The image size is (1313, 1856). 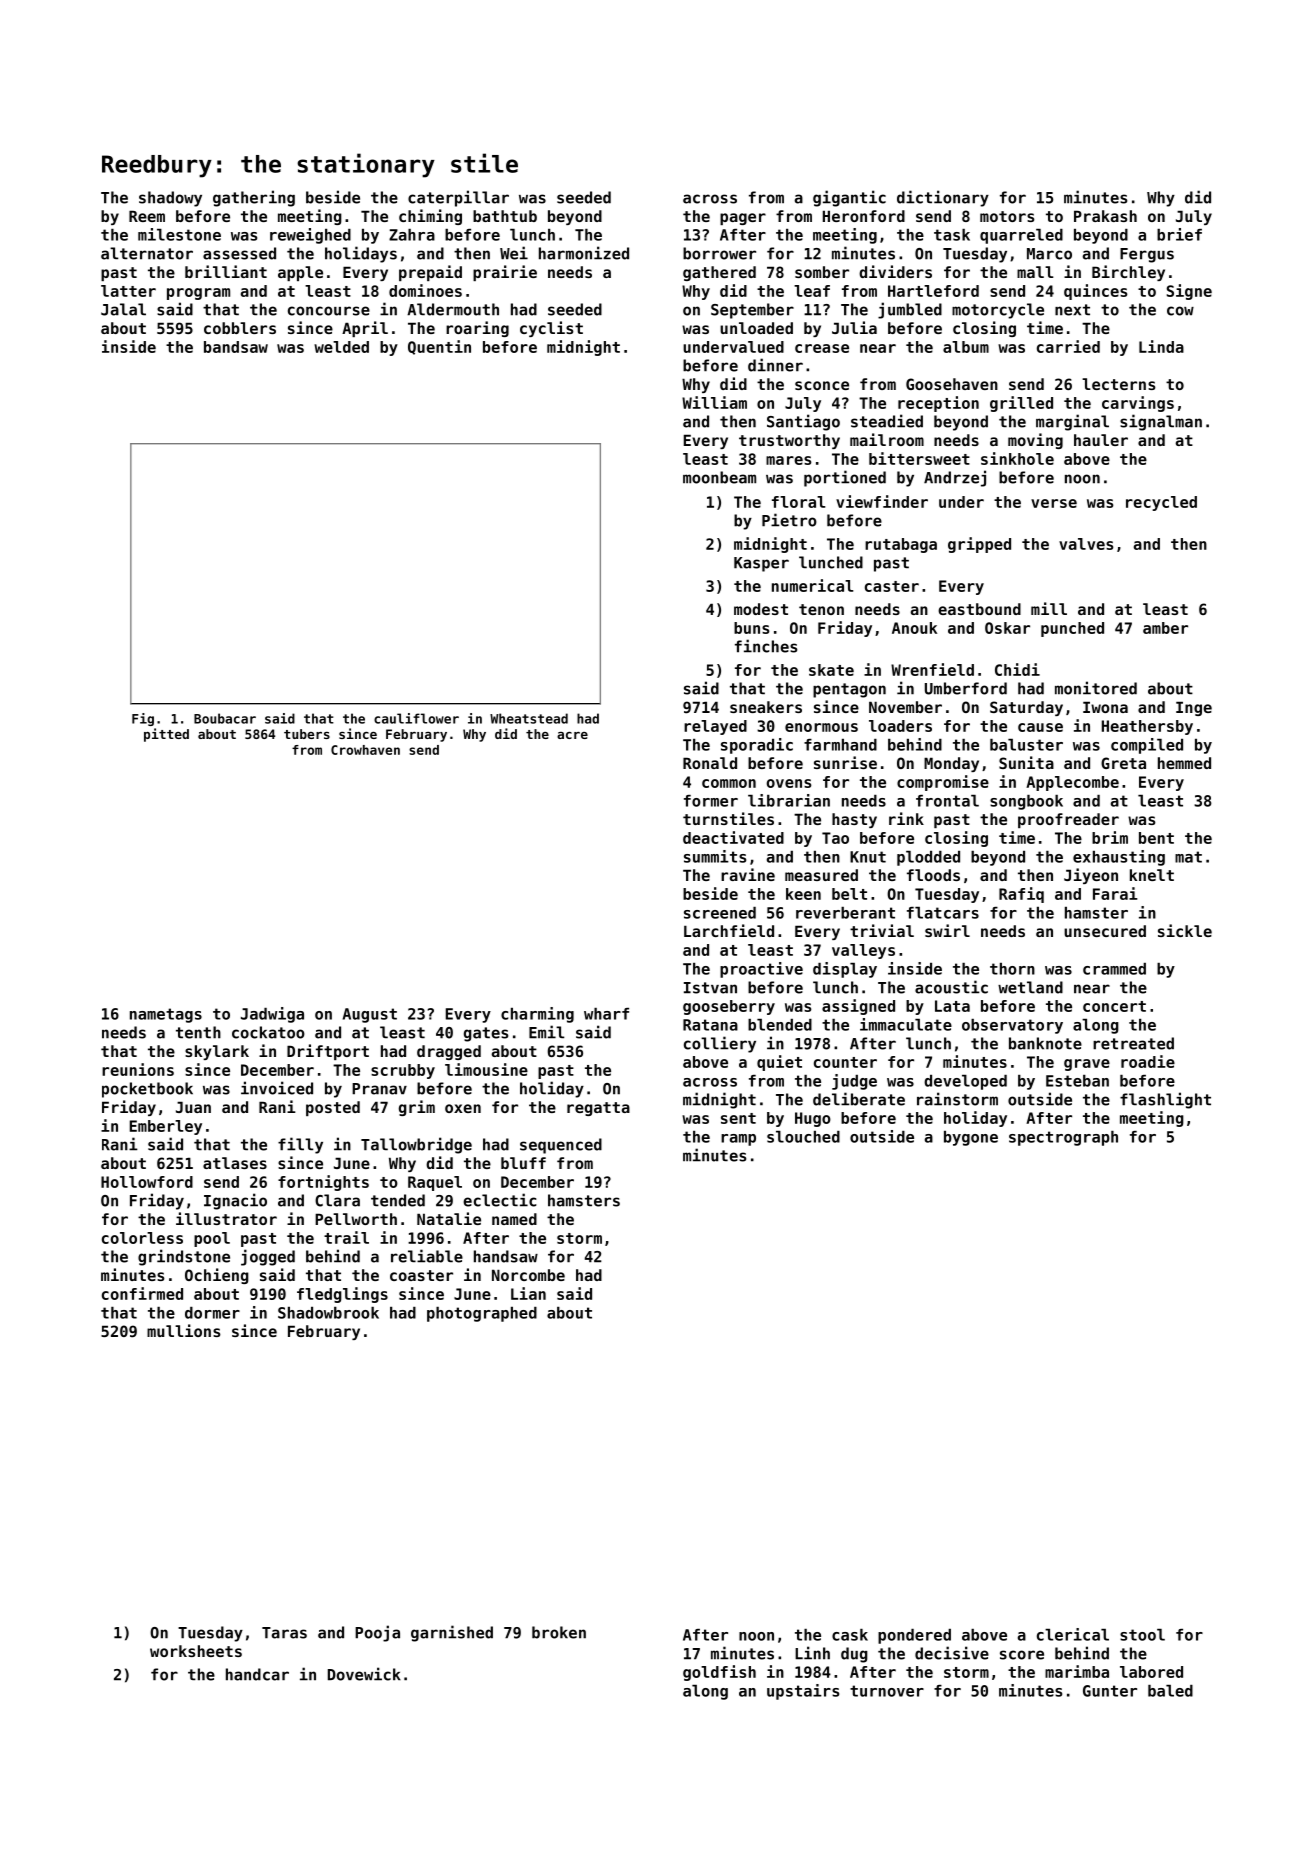 What do you see at coordinates (822, 385) in the screenshot?
I see `sconce` at bounding box center [822, 385].
